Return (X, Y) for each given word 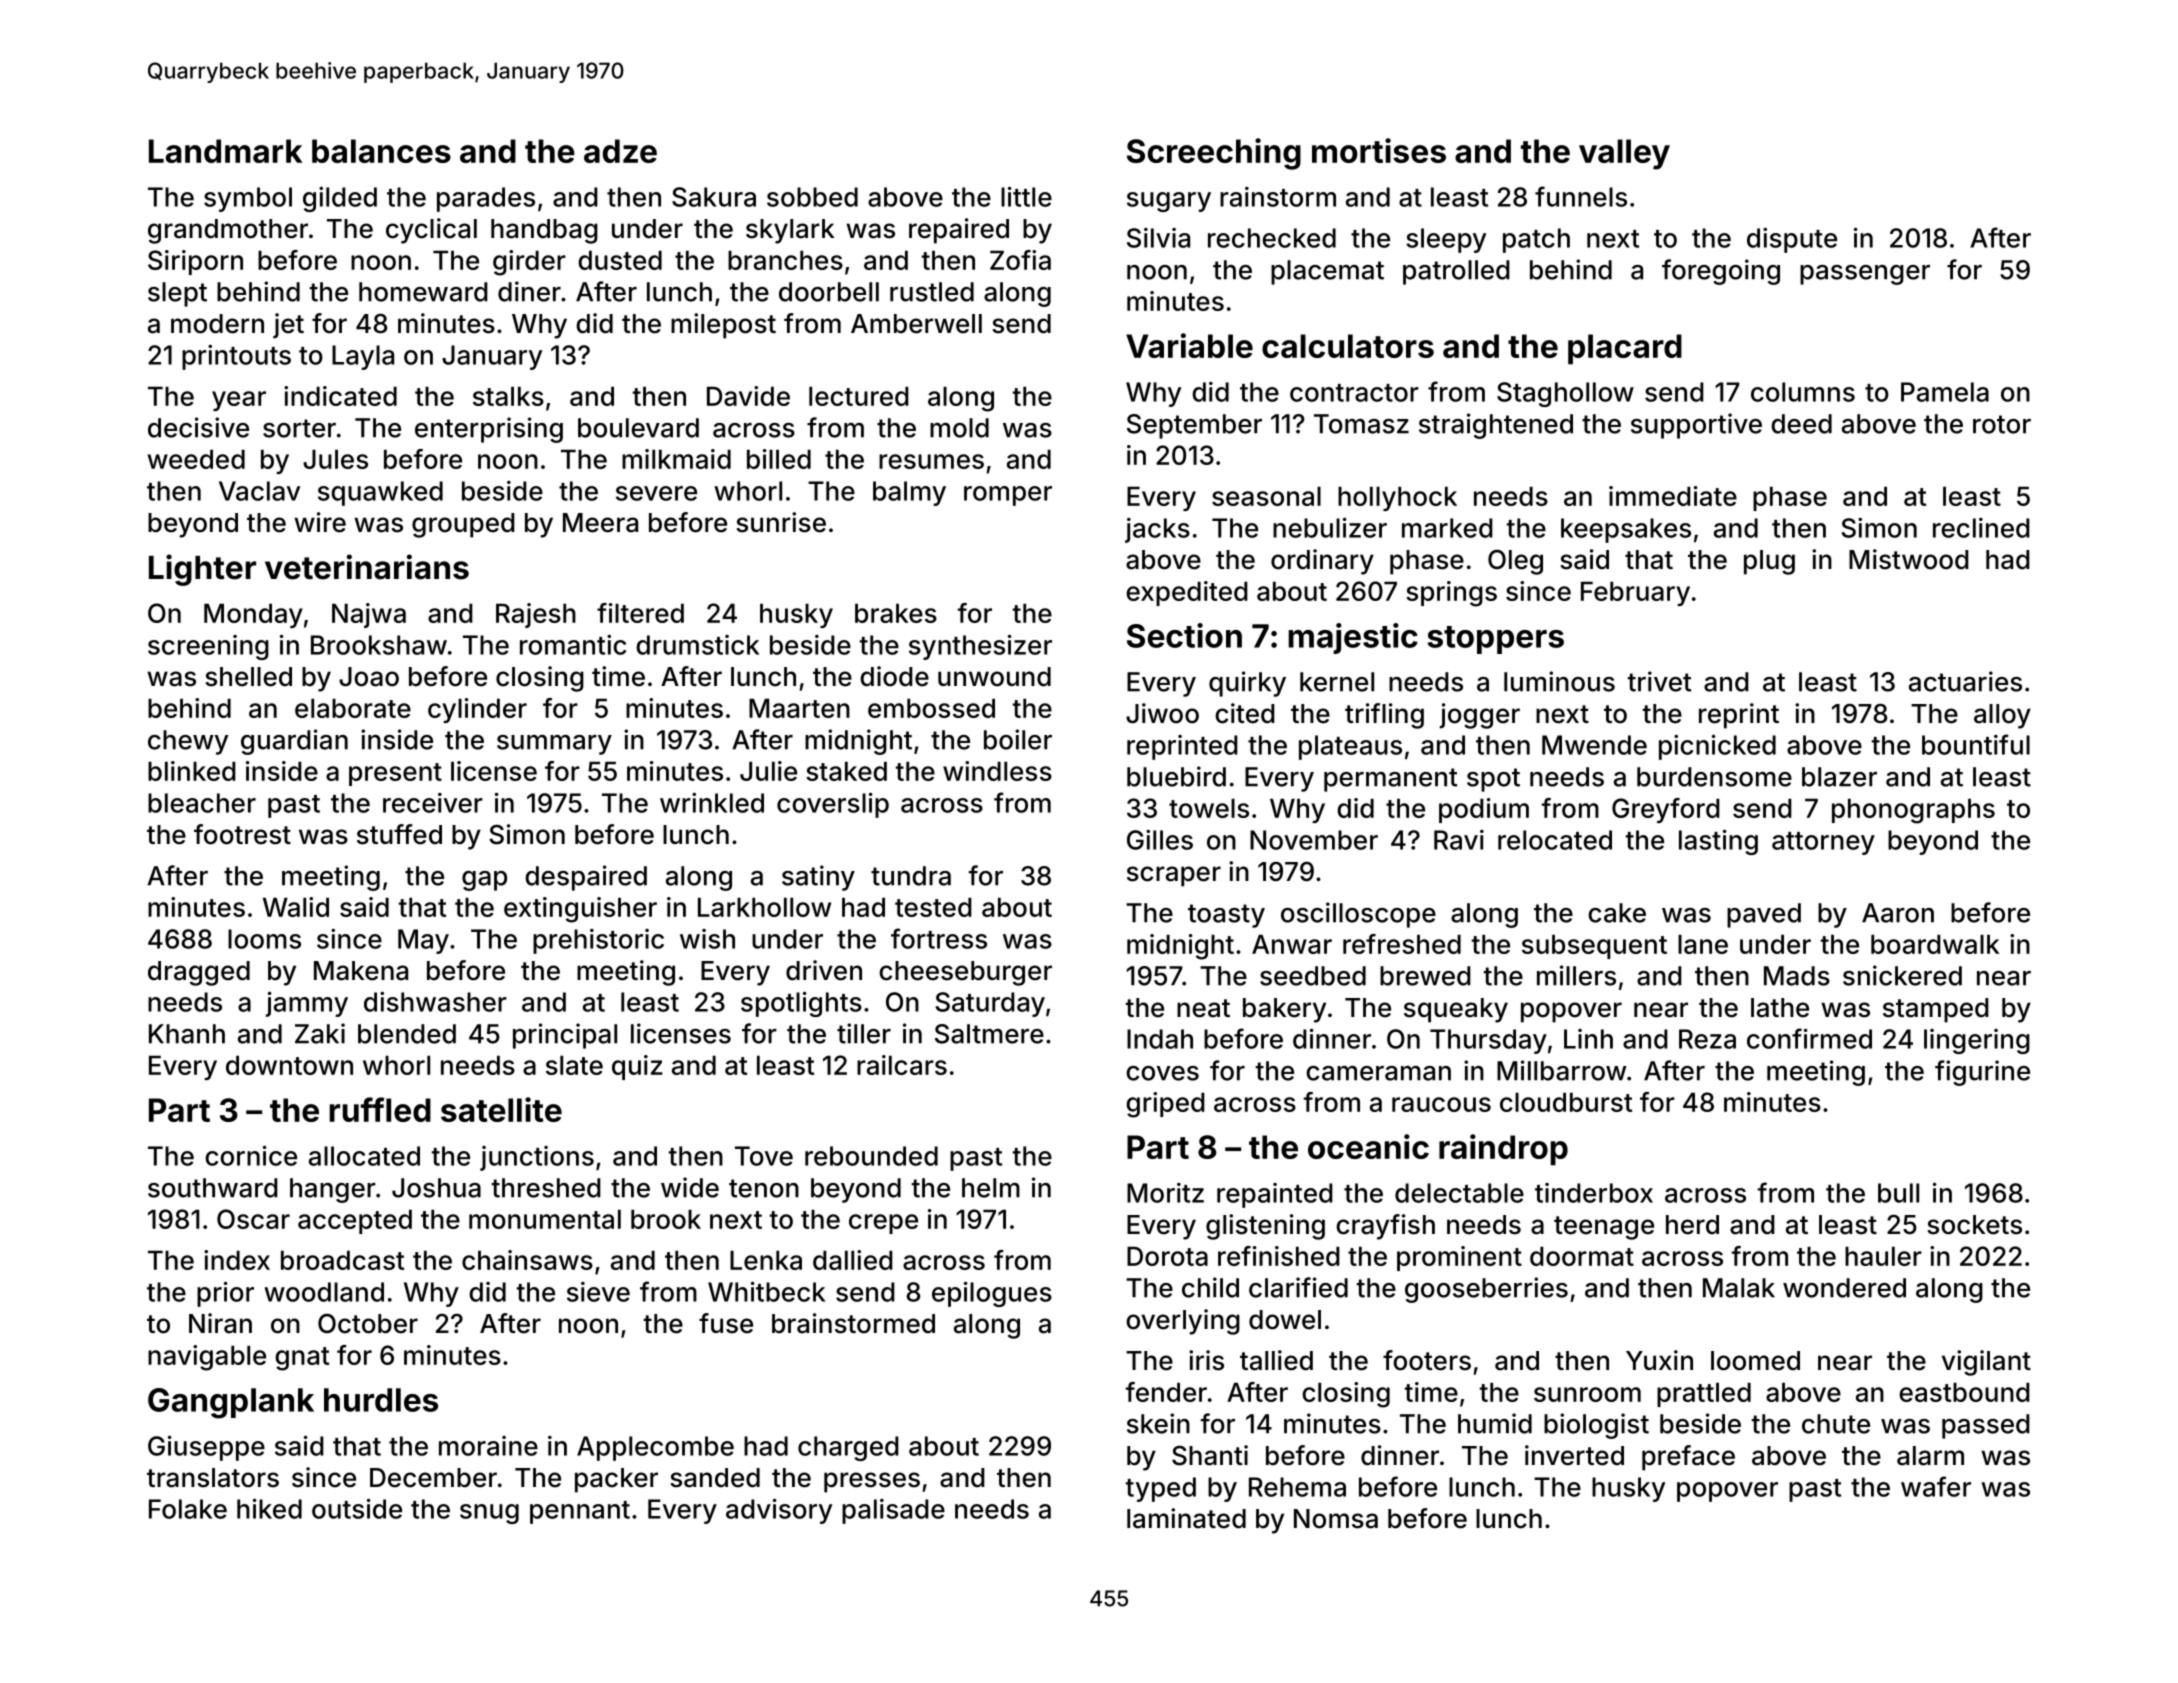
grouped (463, 525)
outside (357, 1509)
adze (620, 151)
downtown (289, 1065)
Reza (1707, 1039)
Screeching (1214, 154)
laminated (1186, 1518)
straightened (1496, 426)
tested (933, 907)
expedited (1187, 593)
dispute (1792, 240)
